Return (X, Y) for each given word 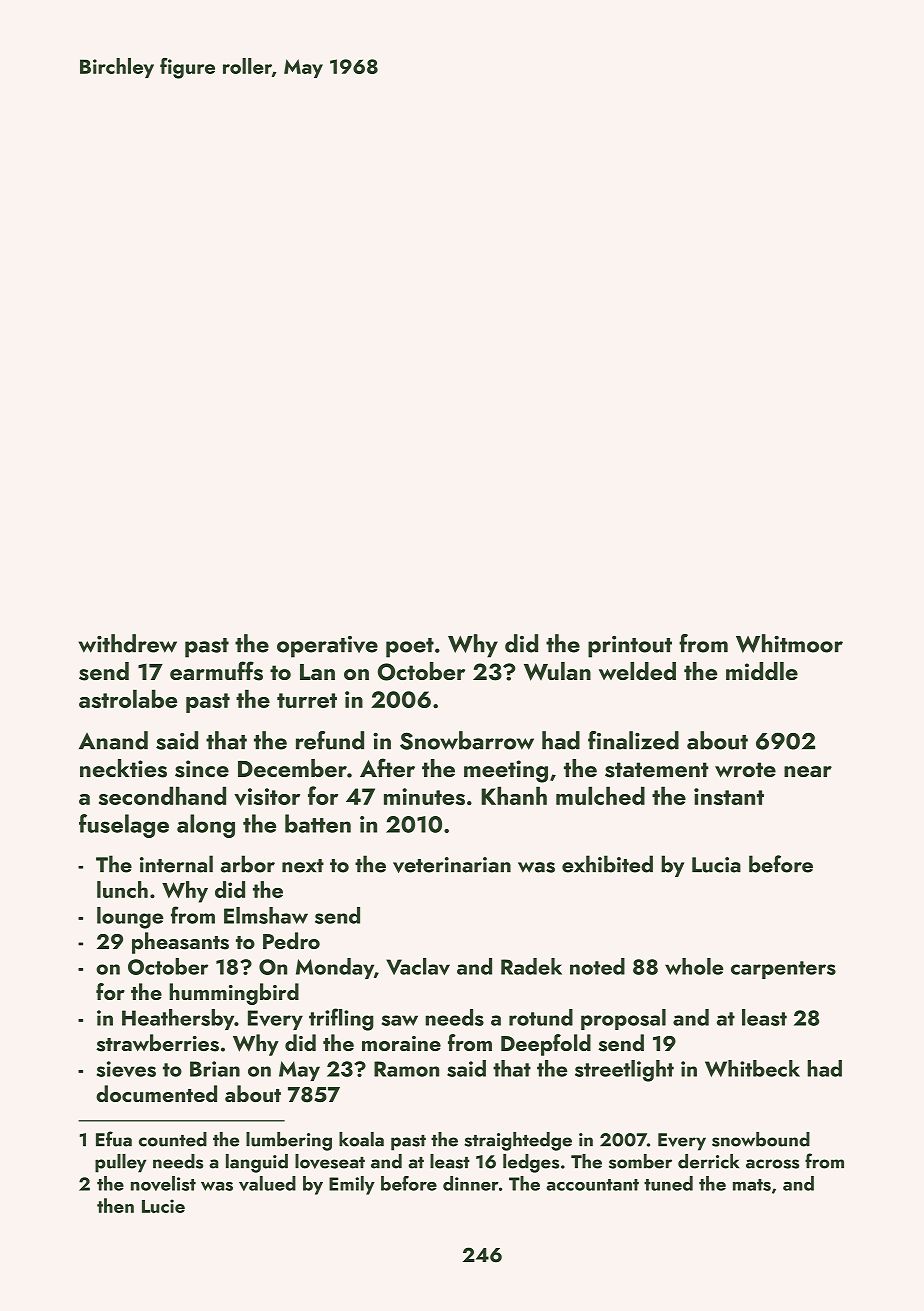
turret (307, 700)
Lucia (716, 865)
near (808, 771)
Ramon (406, 1069)
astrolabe (128, 698)
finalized (633, 740)
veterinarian (452, 865)
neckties (123, 768)
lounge (130, 918)
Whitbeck (752, 1068)
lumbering (289, 1141)
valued (267, 1183)
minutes (424, 796)
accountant (593, 1185)
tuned (668, 1183)
